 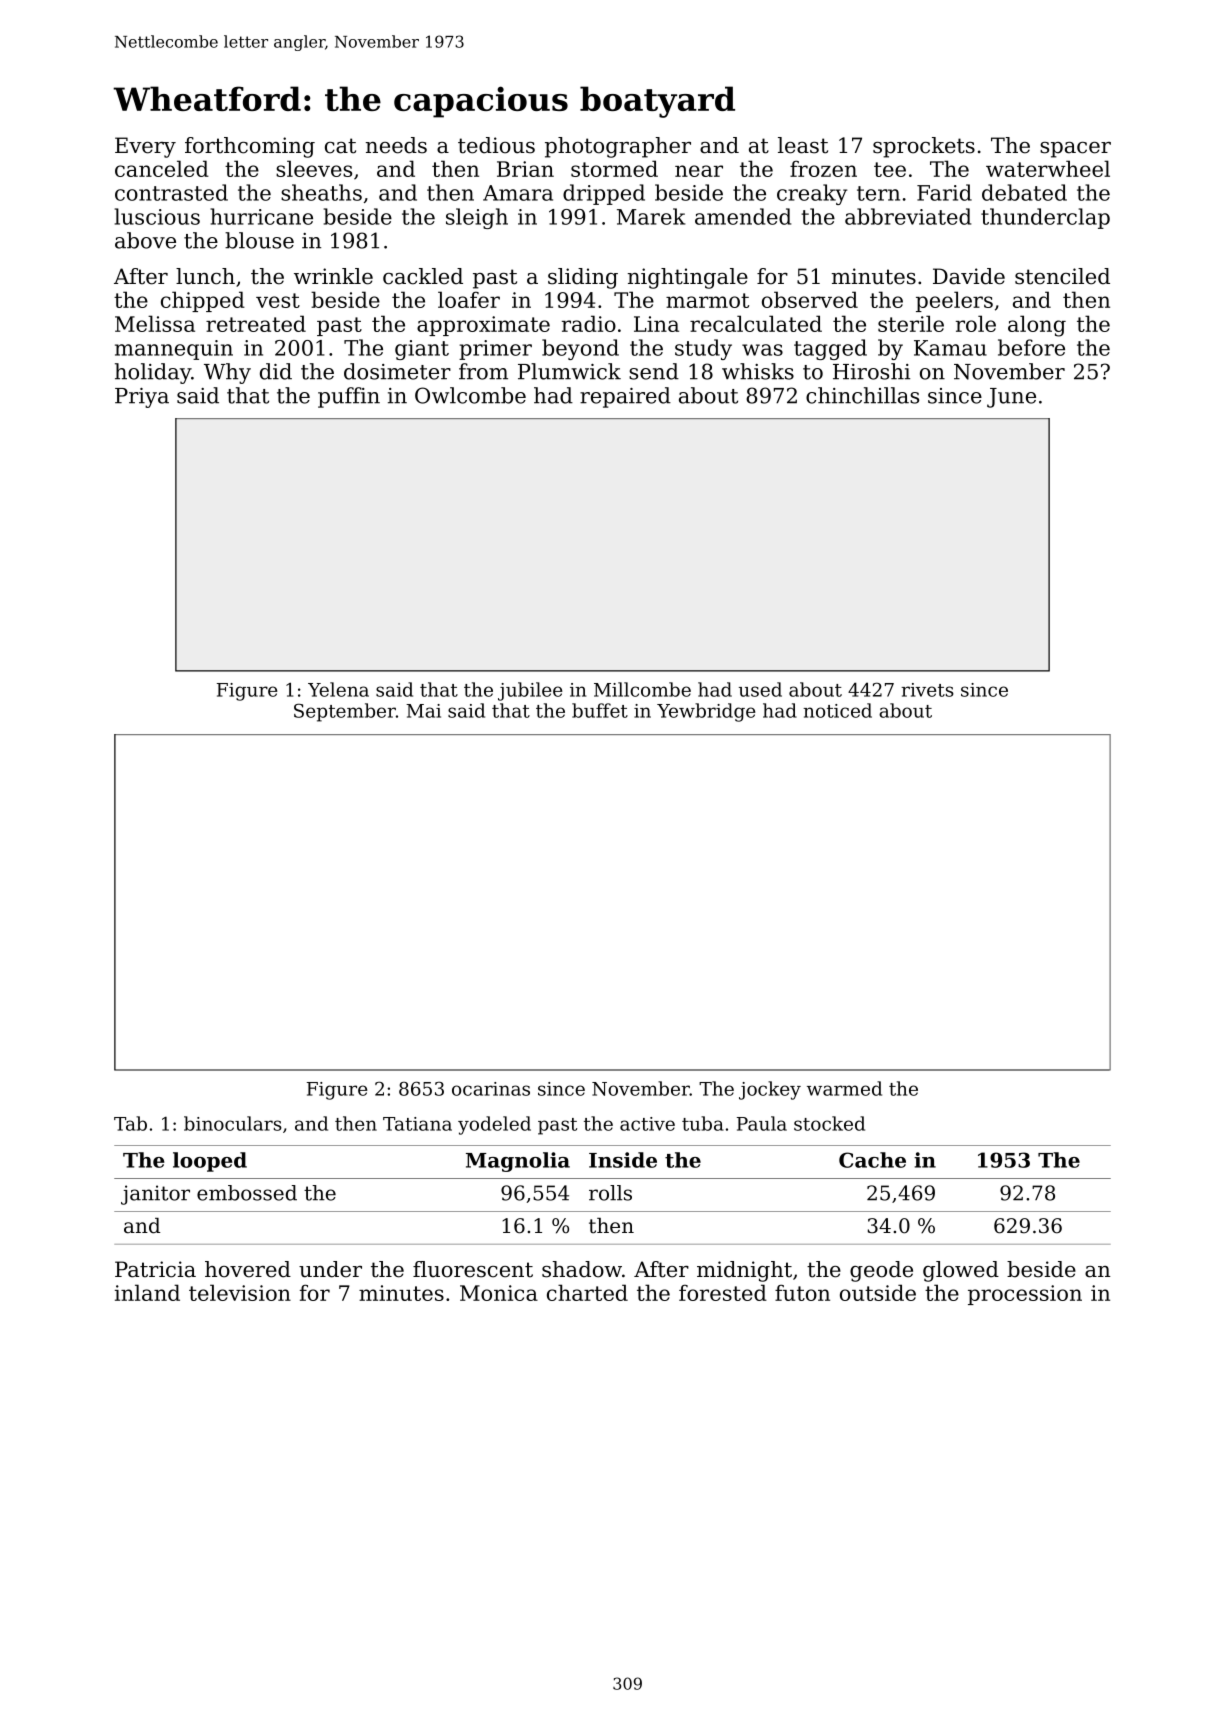 What do you see at coordinates (642, 689) in the document?
I see `Millcombe` at bounding box center [642, 689].
